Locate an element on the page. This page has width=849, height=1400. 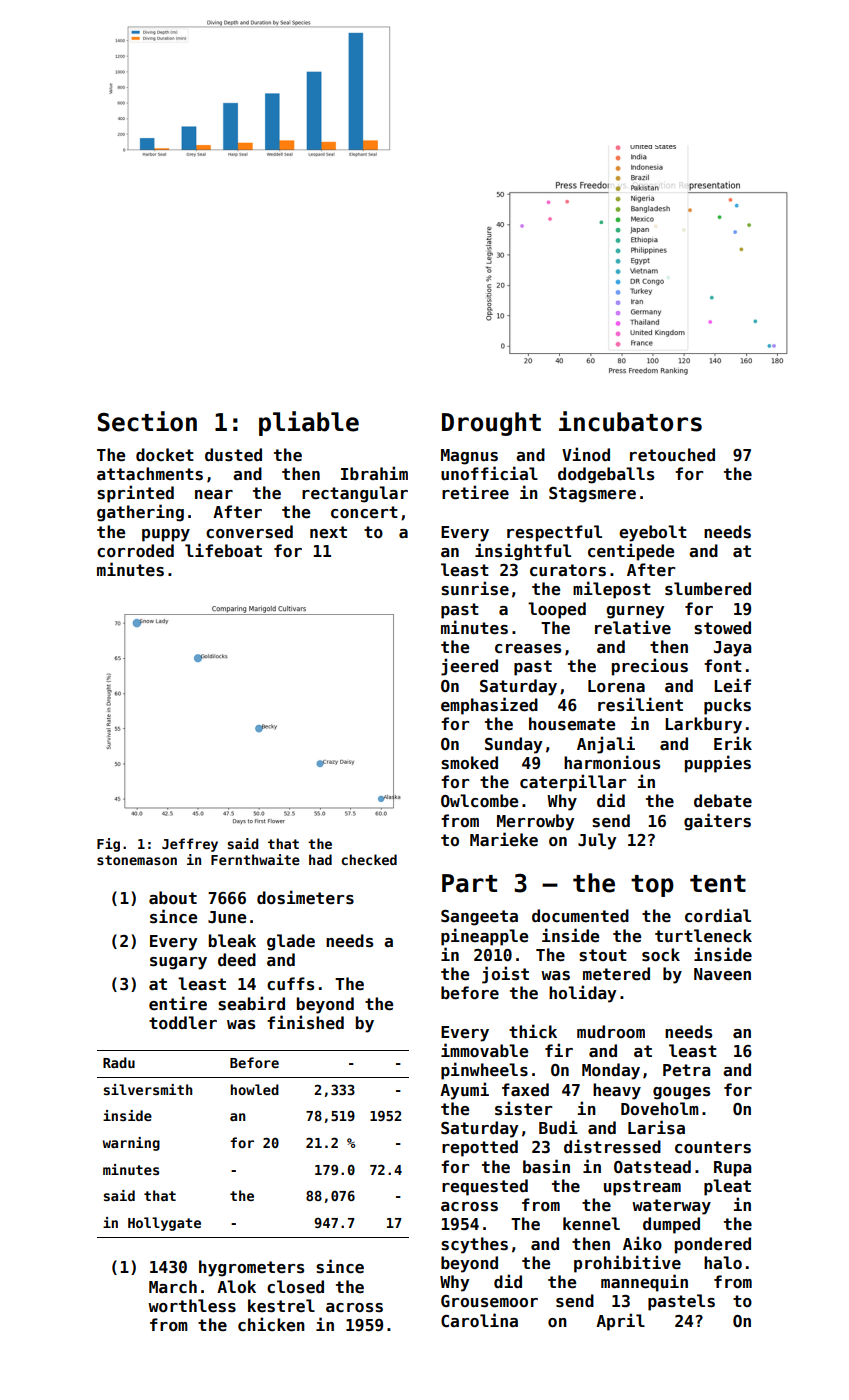
Section is located at coordinates (147, 421).
